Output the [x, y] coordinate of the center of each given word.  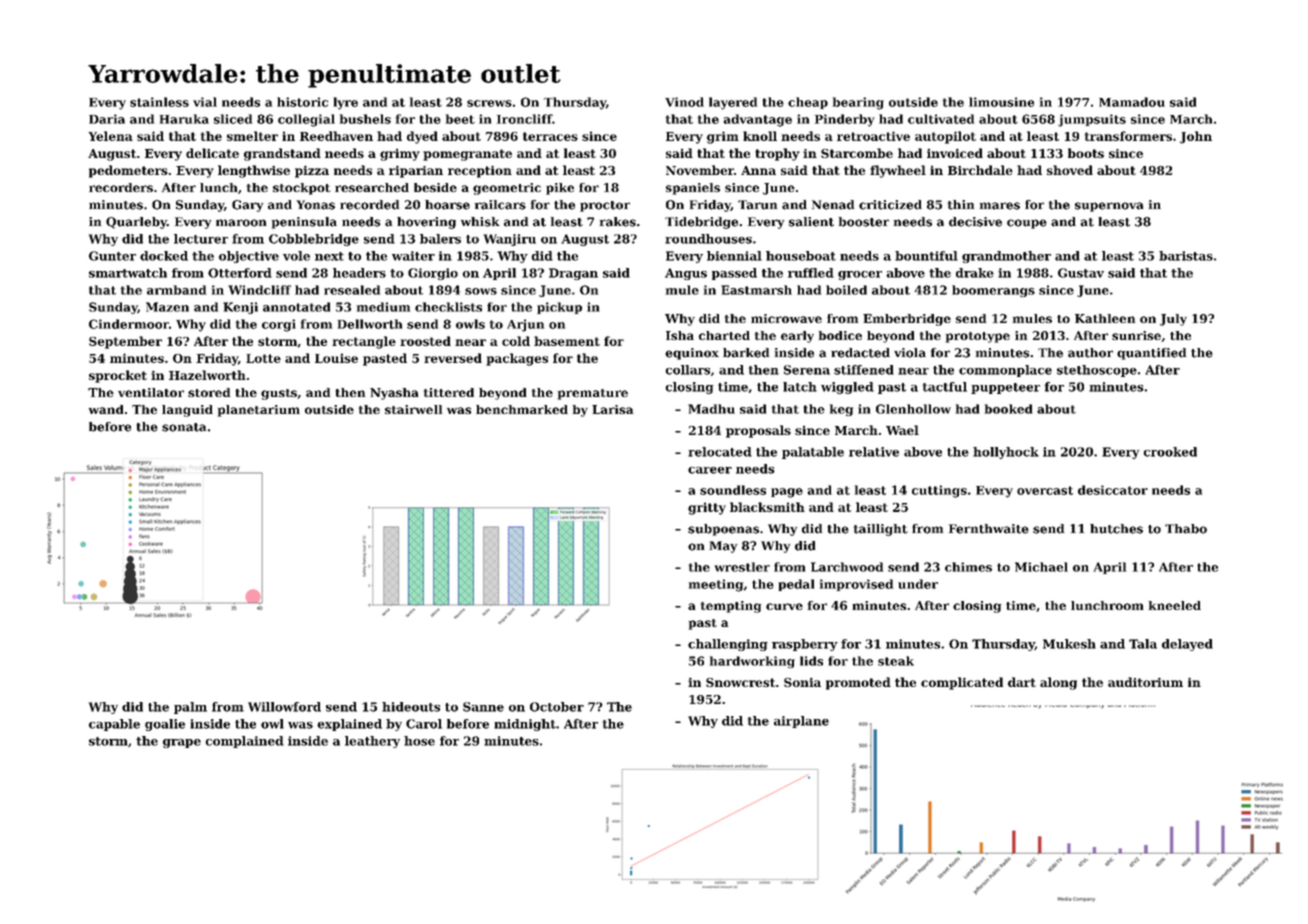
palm [190, 708]
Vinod [684, 102]
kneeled [1175, 605]
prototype [978, 337]
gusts [279, 394]
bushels [365, 119]
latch [800, 387]
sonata [184, 427]
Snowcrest [740, 682]
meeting [716, 585]
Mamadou [1132, 102]
